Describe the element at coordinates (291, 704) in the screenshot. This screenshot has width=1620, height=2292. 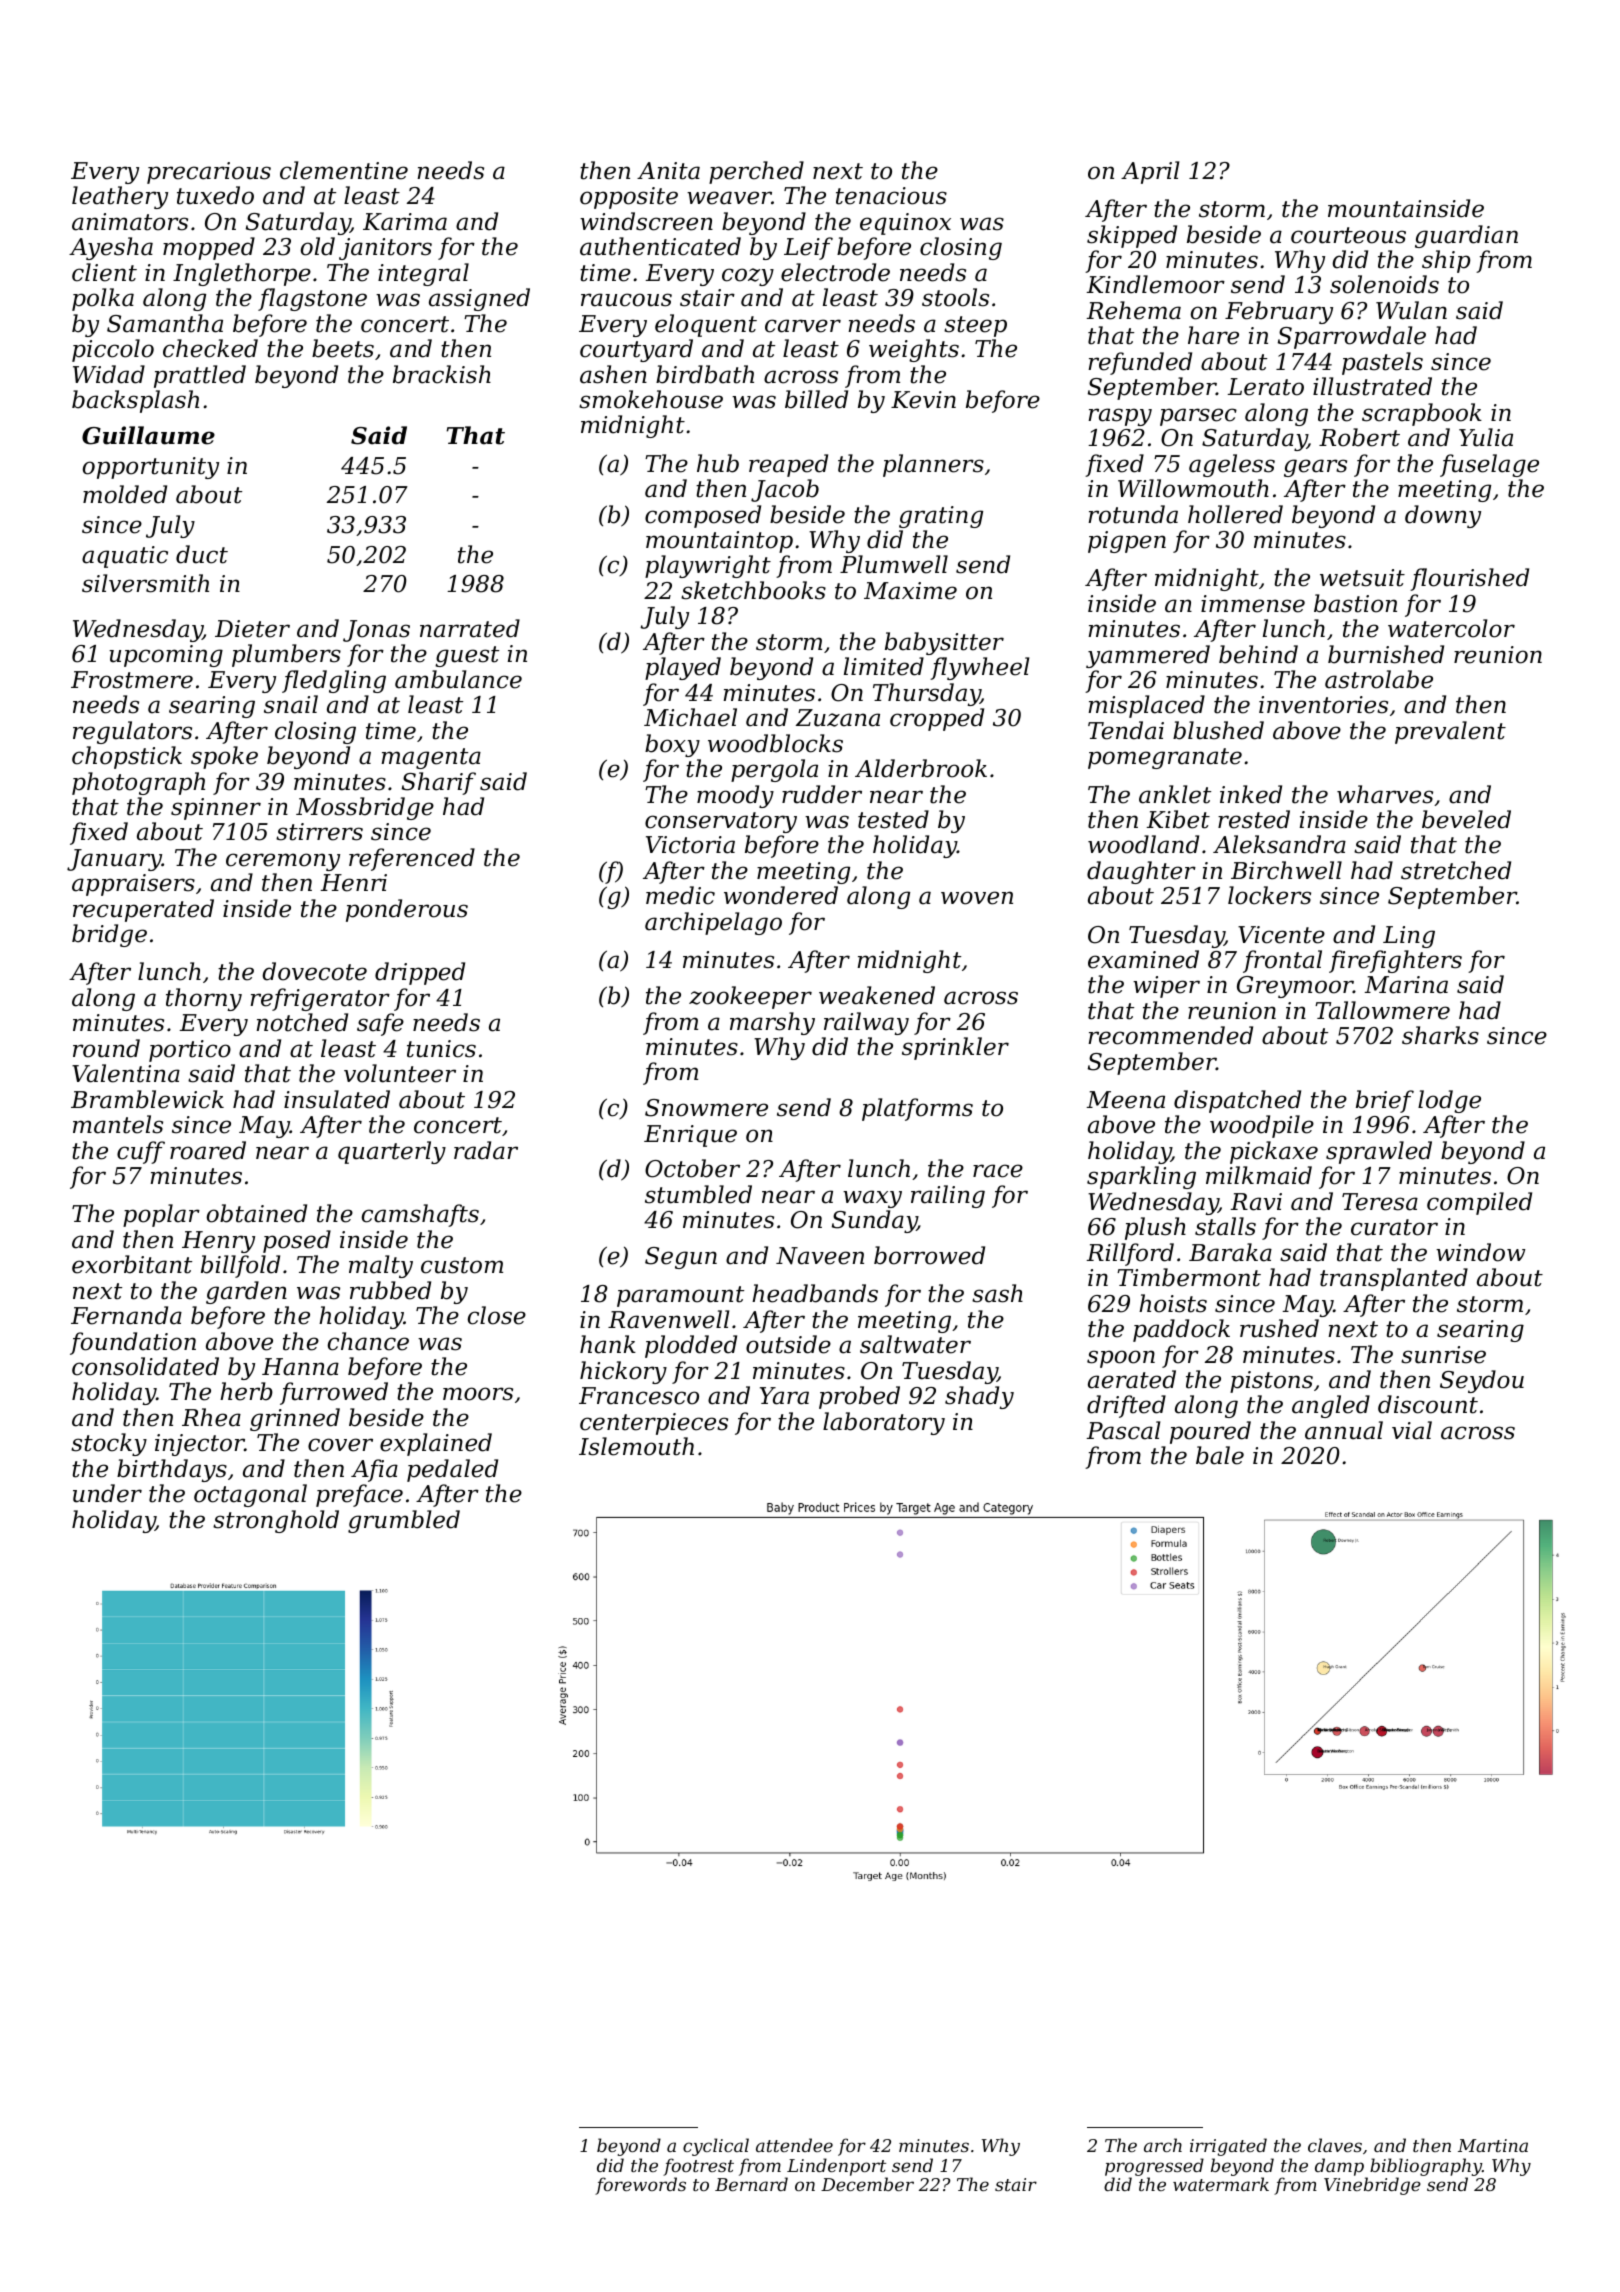
I see `snail` at that location.
